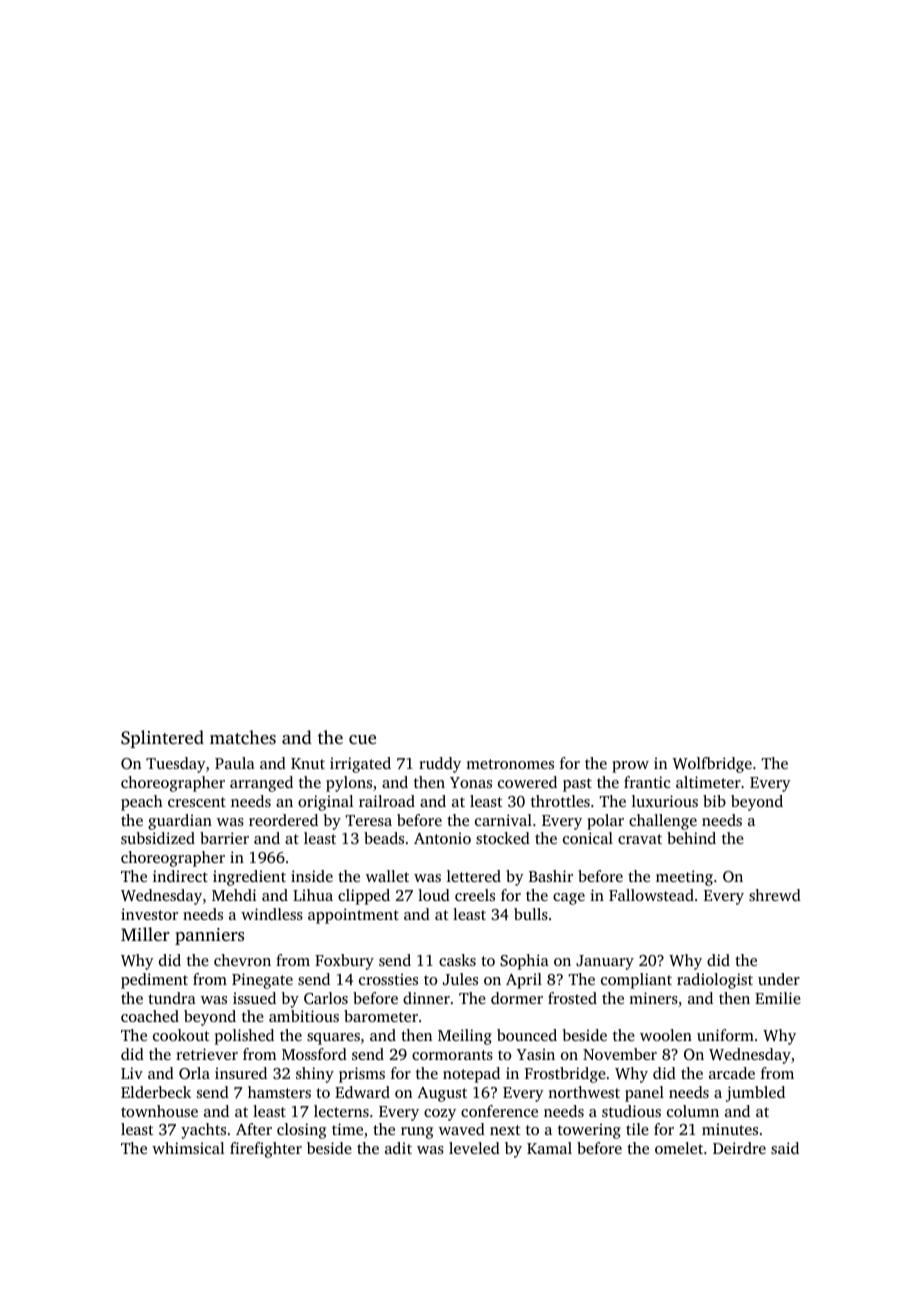 The image size is (924, 1314). What do you see at coordinates (605, 962) in the screenshot?
I see `January` at bounding box center [605, 962].
